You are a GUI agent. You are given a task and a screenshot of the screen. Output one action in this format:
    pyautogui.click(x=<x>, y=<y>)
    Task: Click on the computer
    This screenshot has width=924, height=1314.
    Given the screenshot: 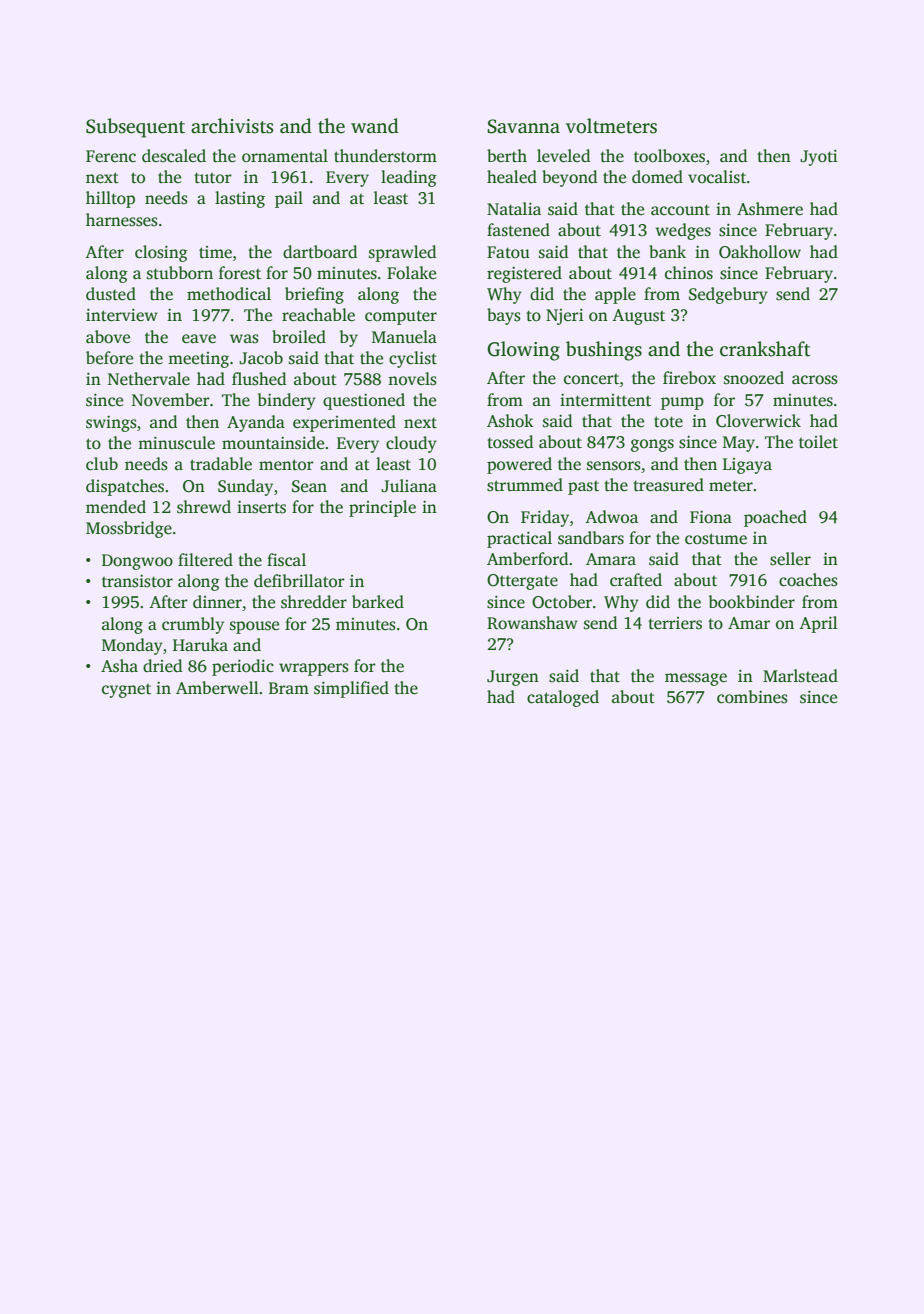 What is the action you would take?
    pyautogui.click(x=401, y=317)
